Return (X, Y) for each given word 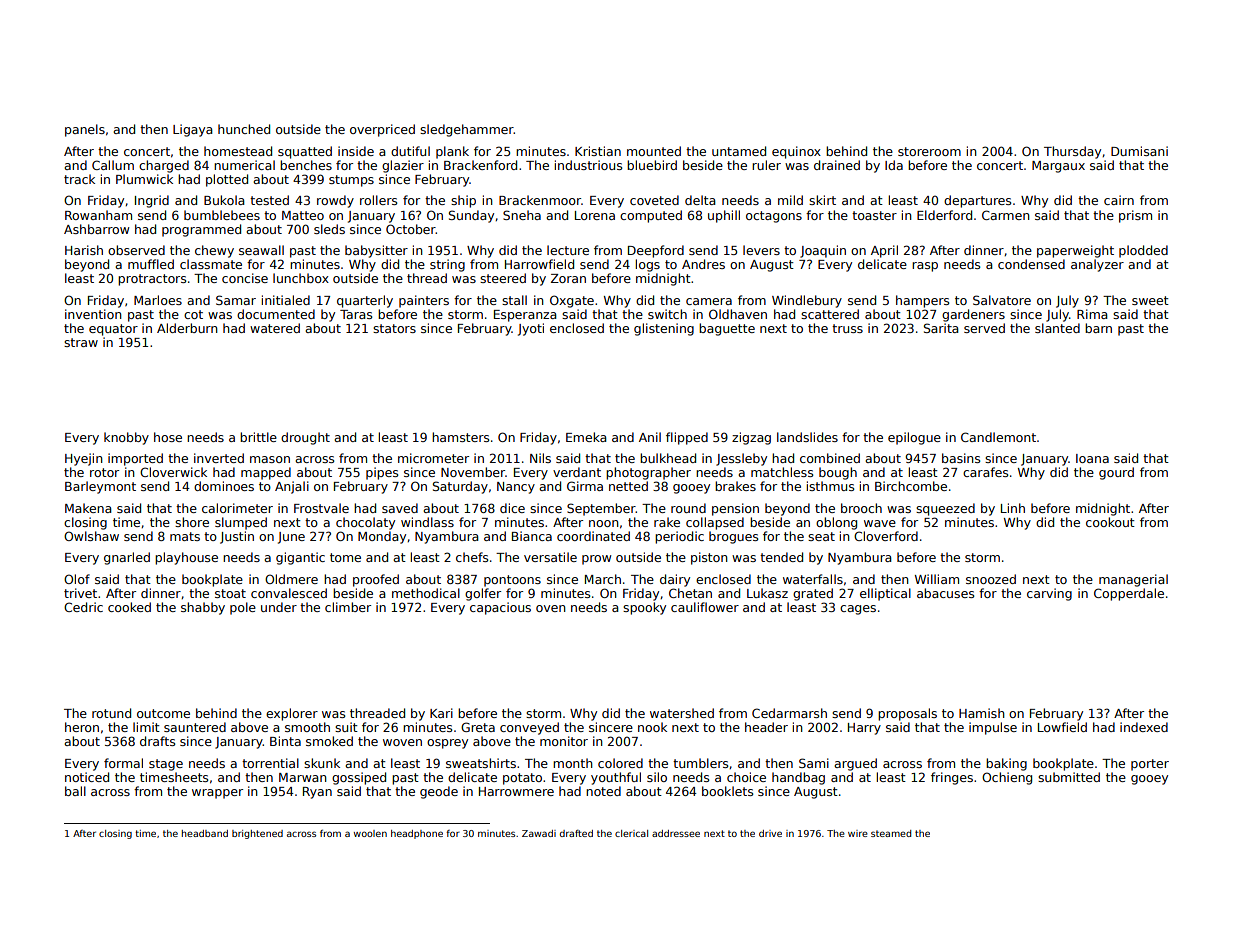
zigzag (751, 438)
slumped (241, 523)
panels (85, 130)
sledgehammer (467, 130)
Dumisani (1139, 151)
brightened (257, 834)
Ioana (1092, 458)
